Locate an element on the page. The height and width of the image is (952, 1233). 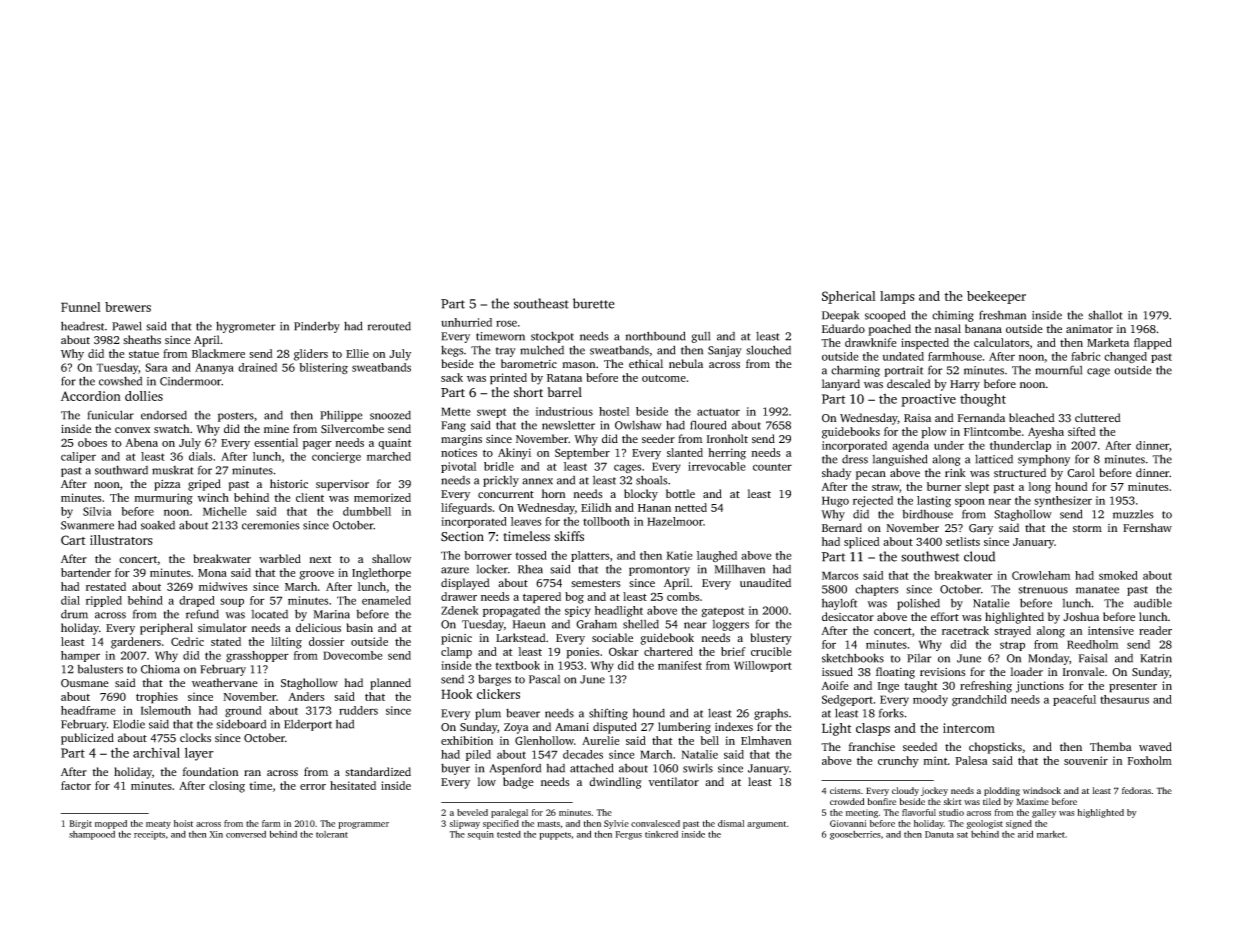
ceremonies is located at coordinates (271, 525).
